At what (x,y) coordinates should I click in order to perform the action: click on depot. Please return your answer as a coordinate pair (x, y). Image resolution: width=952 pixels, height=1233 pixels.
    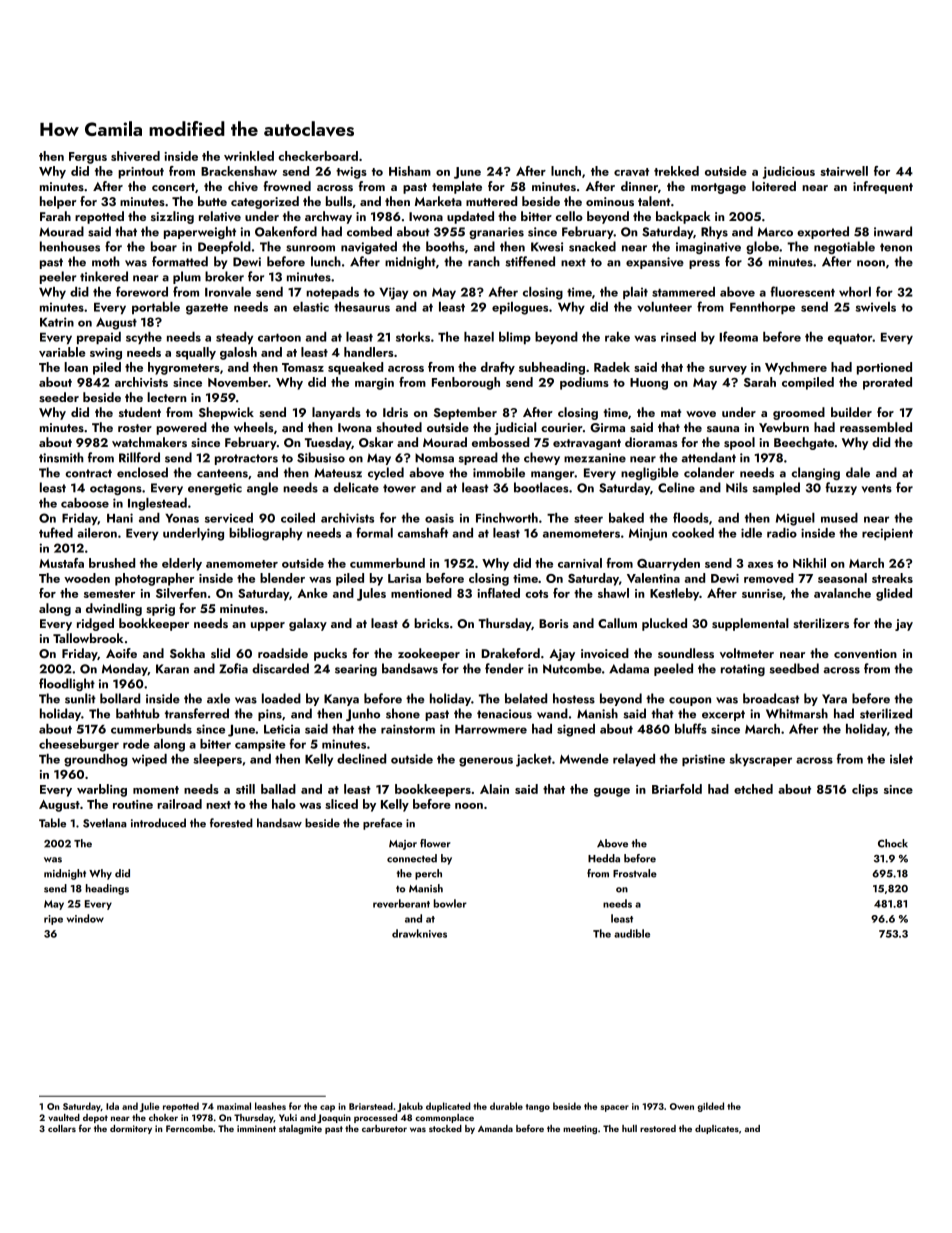
    Looking at the image, I should click on (95, 1118).
